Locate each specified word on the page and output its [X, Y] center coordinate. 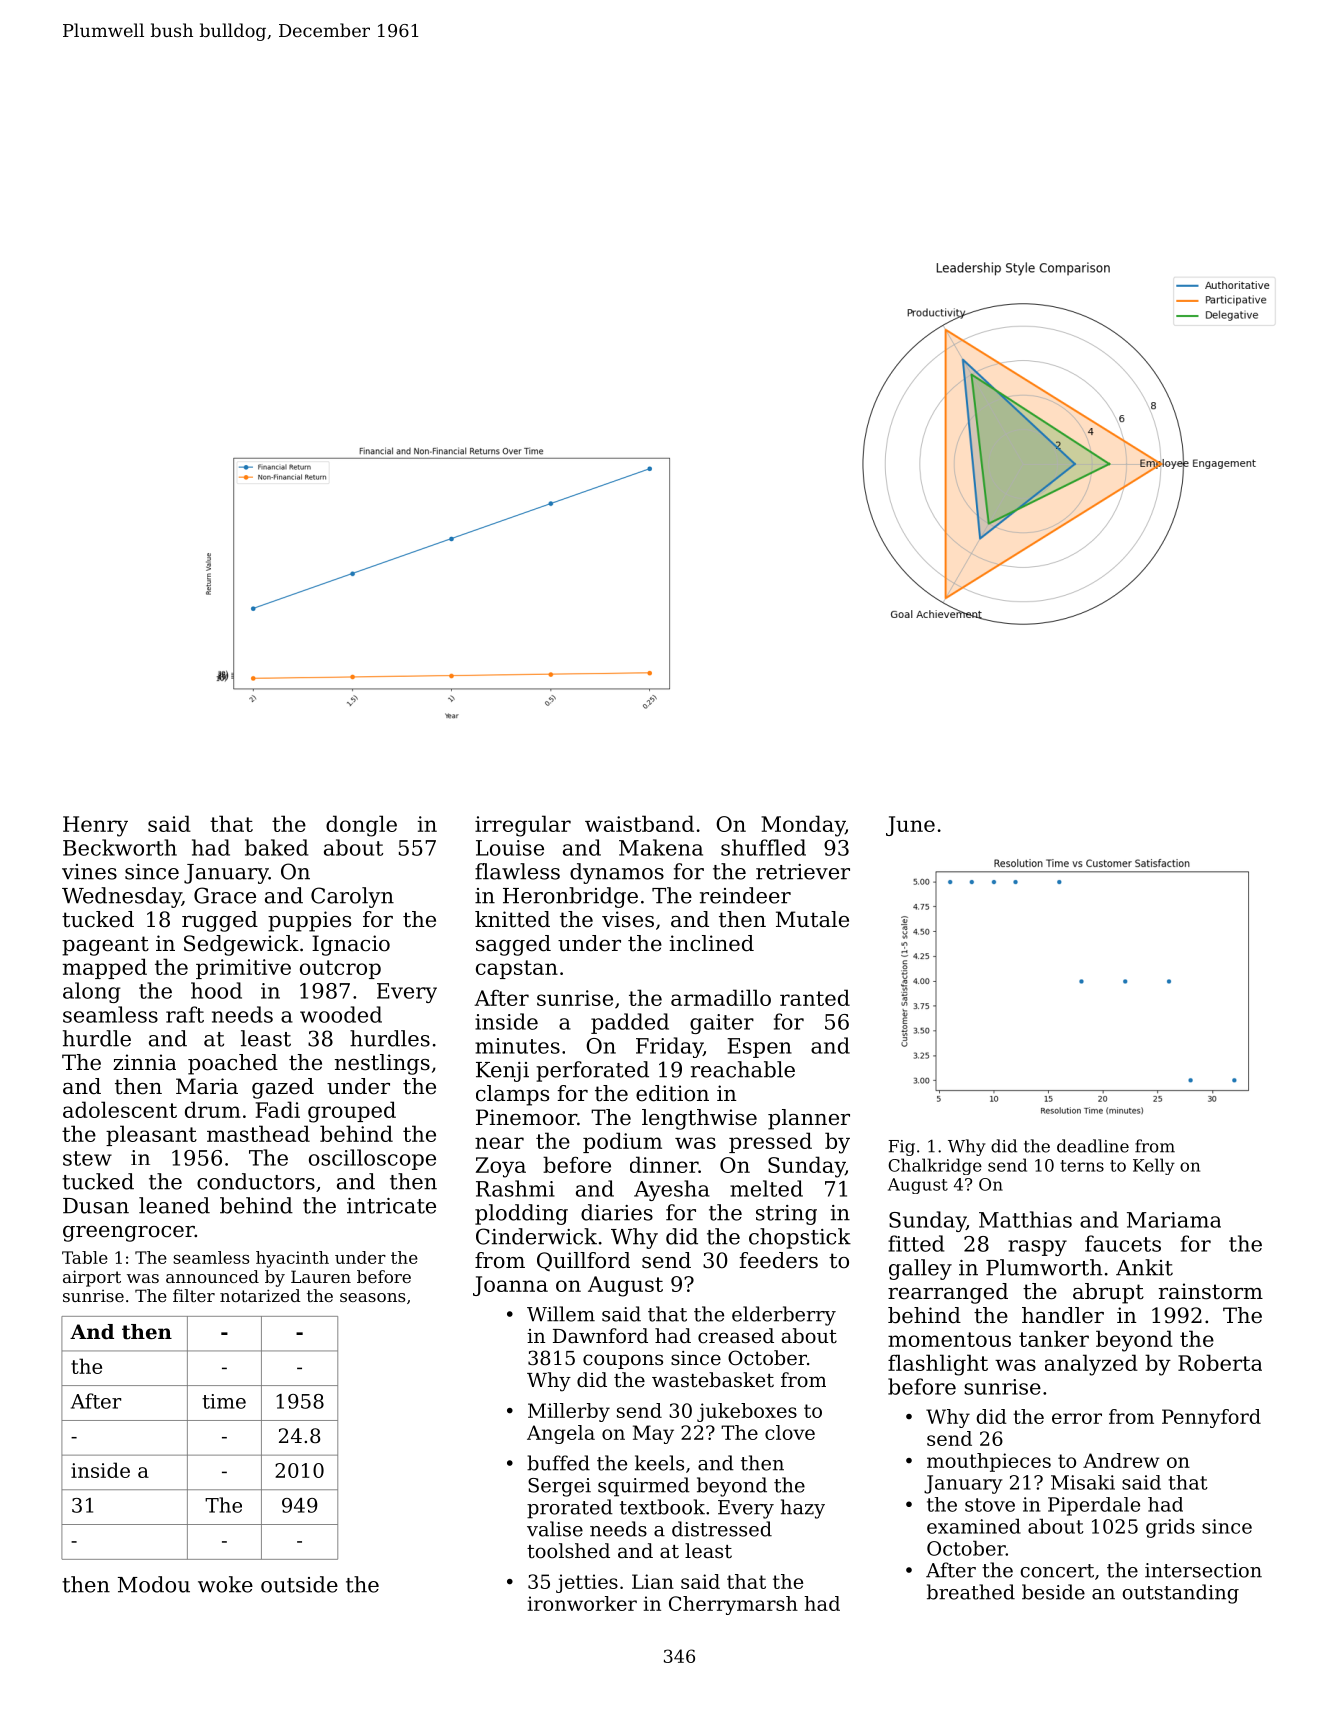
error [1077, 1418]
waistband [639, 823]
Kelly [1154, 1166]
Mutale [812, 919]
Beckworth [120, 847]
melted [766, 1188]
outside [299, 1584]
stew [87, 1158]
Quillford [583, 1261]
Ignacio [351, 945]
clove [790, 1432]
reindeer [745, 895]
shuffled [763, 847]
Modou [154, 1584]
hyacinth [292, 1259]
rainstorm [1211, 1291]
